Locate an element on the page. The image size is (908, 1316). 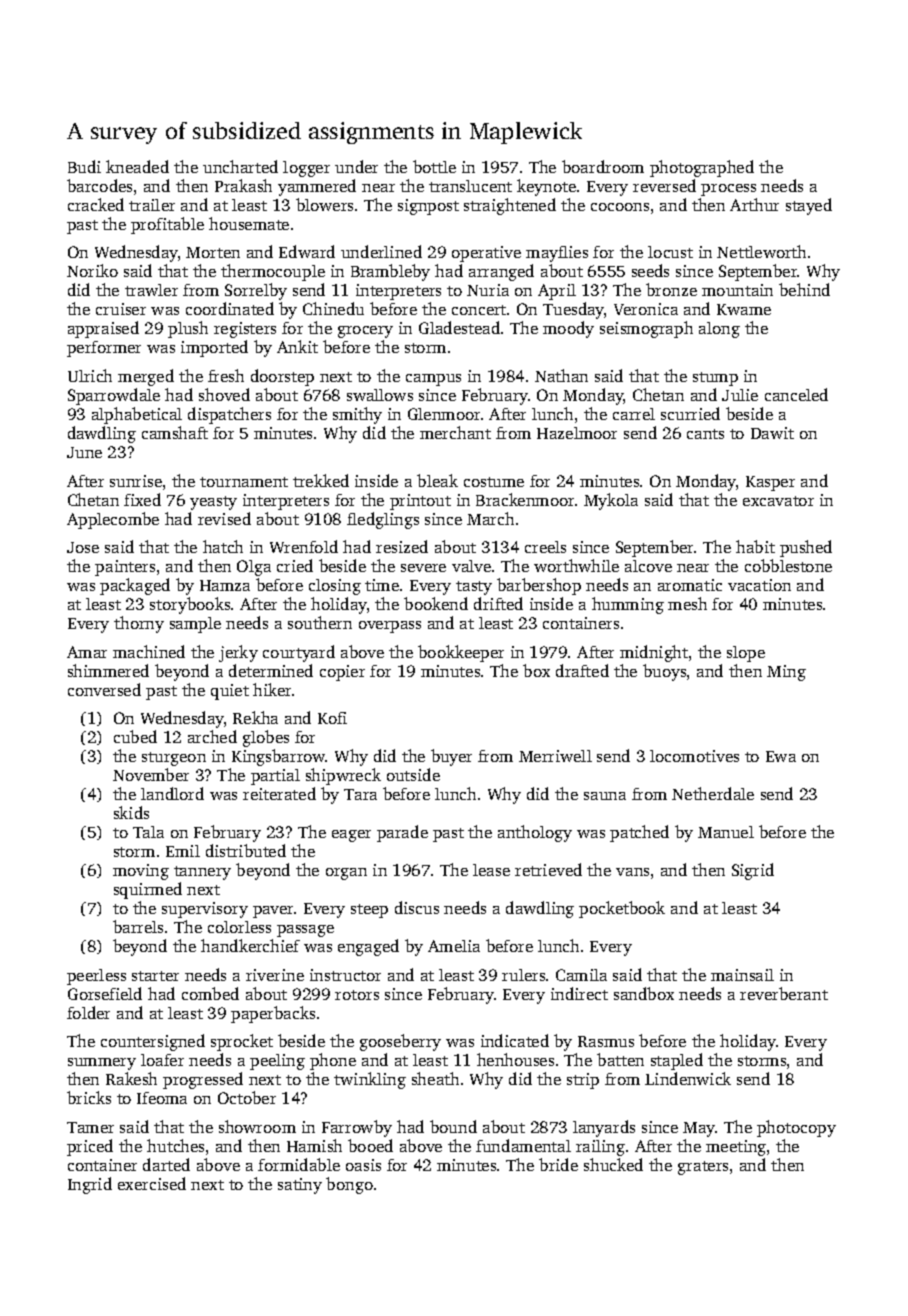
landlord is located at coordinates (172, 793).
